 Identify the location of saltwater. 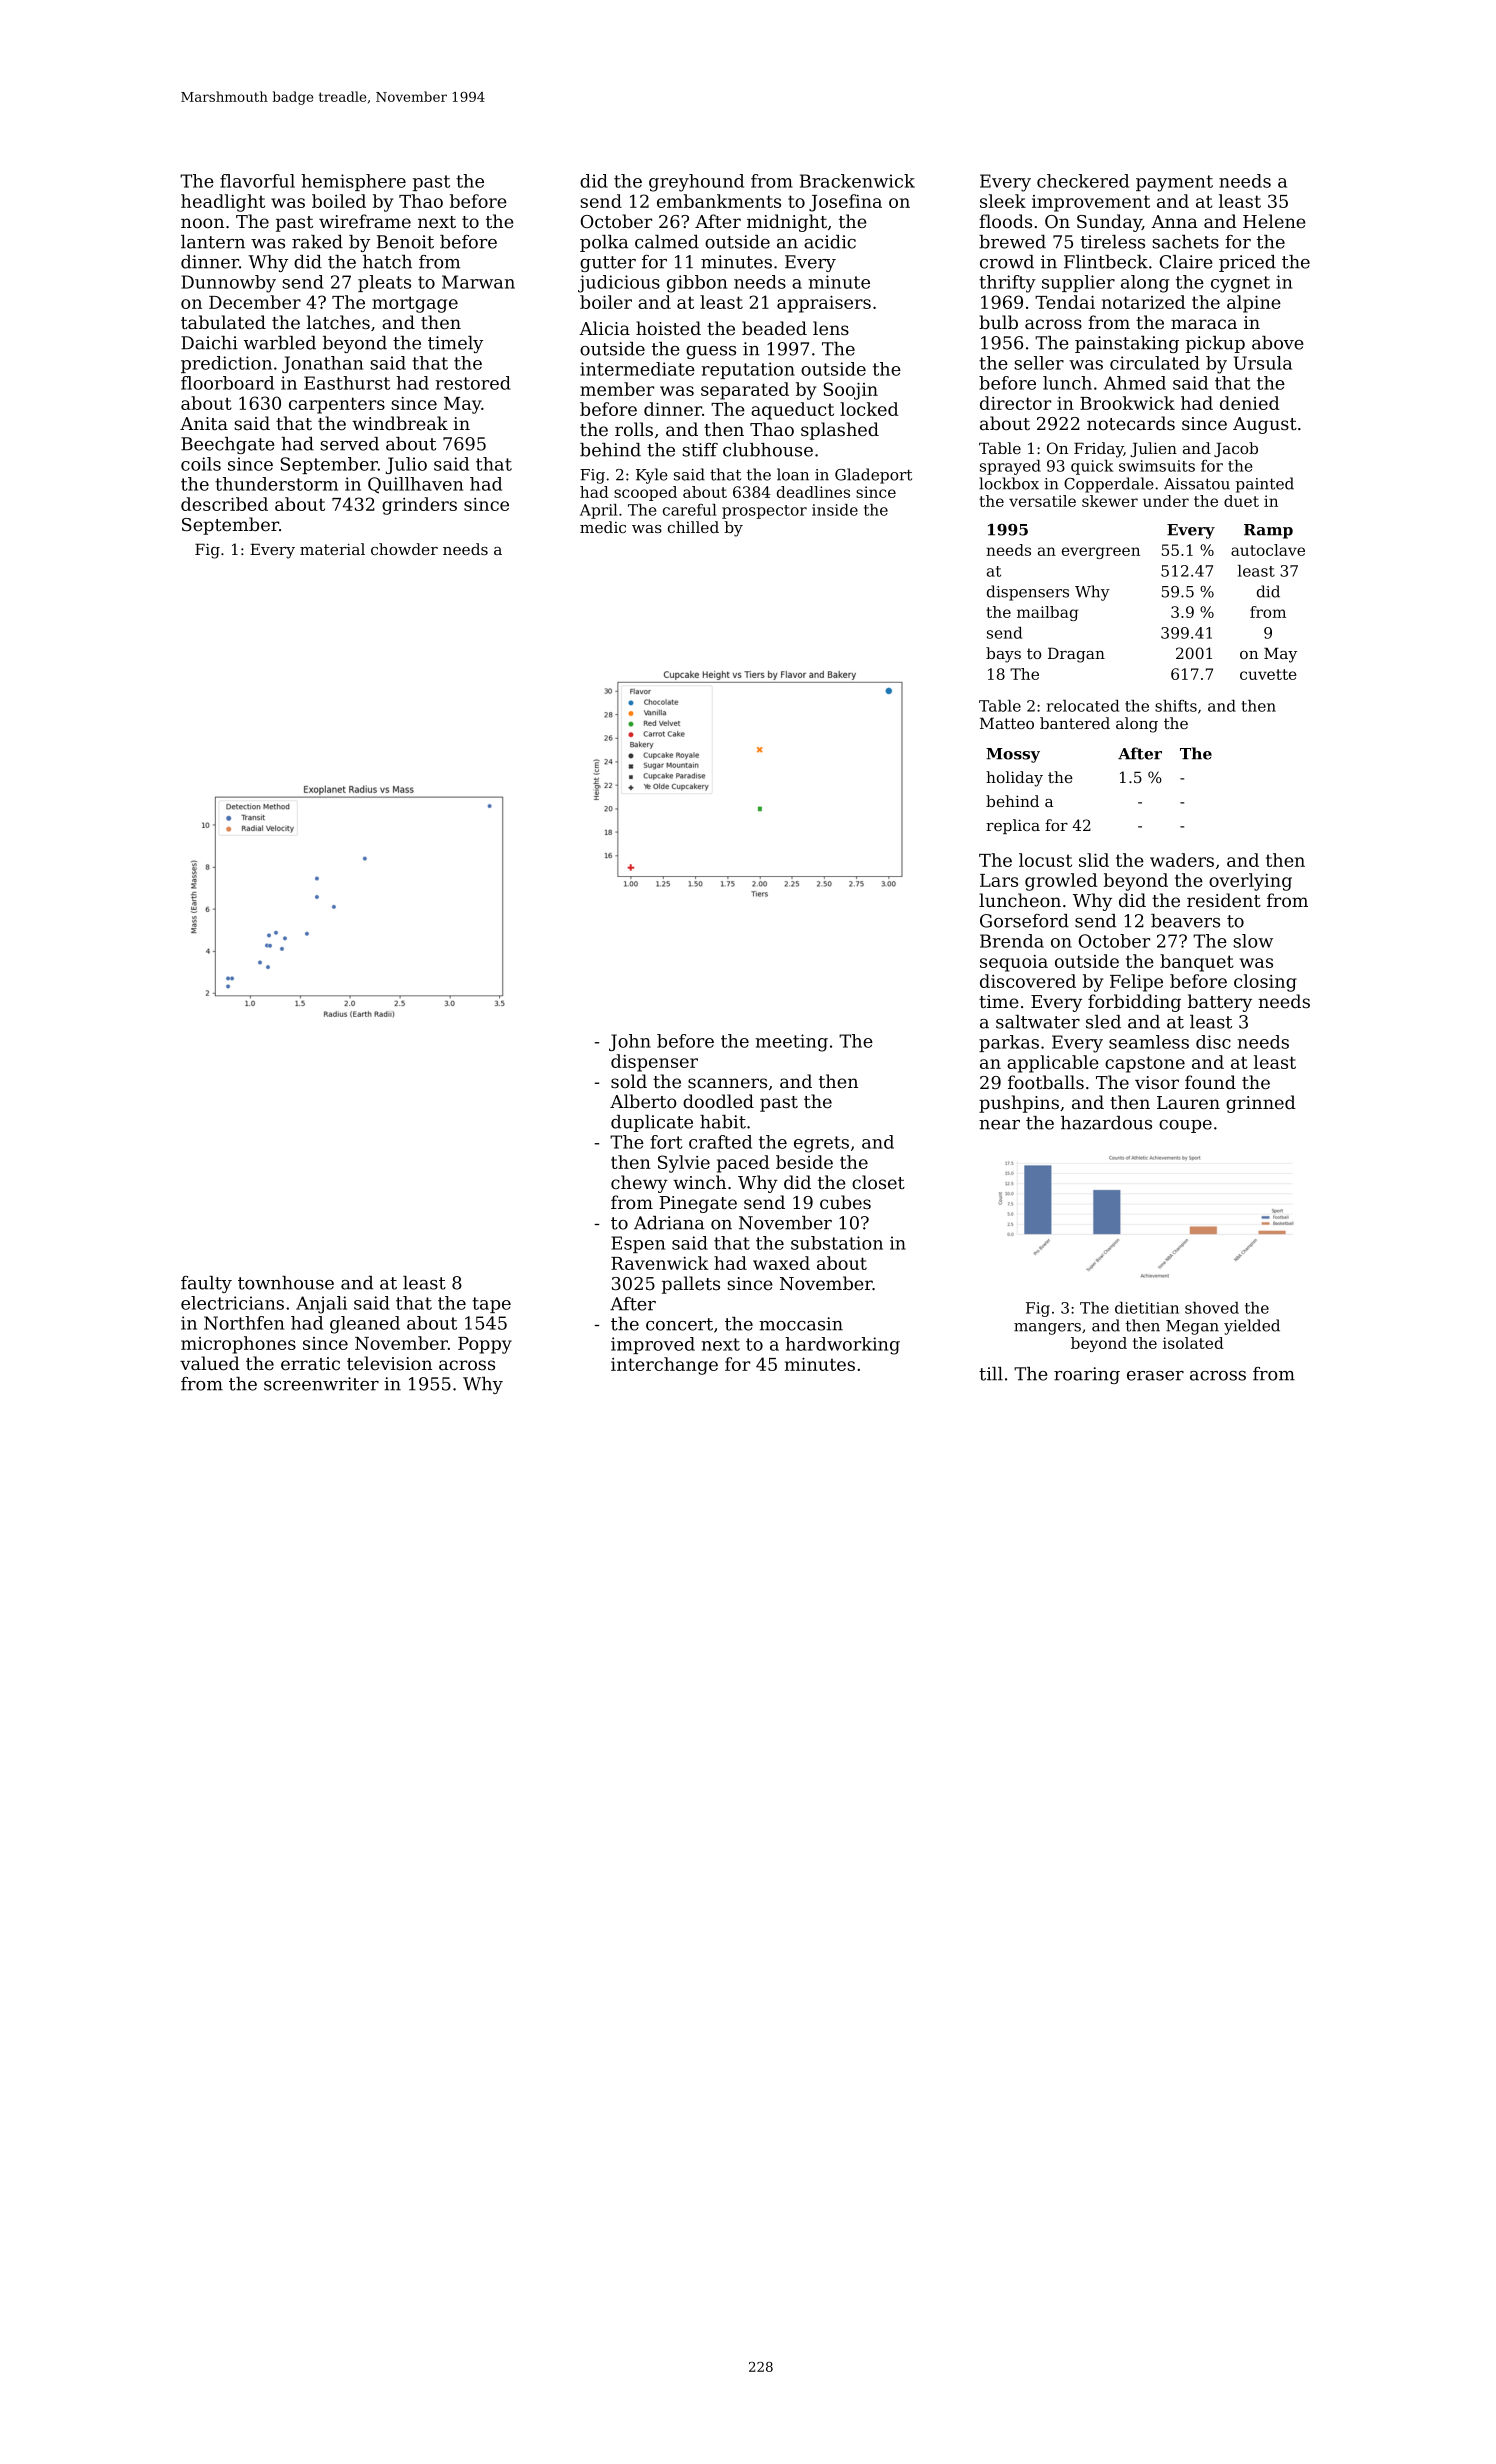
(1038, 1022).
